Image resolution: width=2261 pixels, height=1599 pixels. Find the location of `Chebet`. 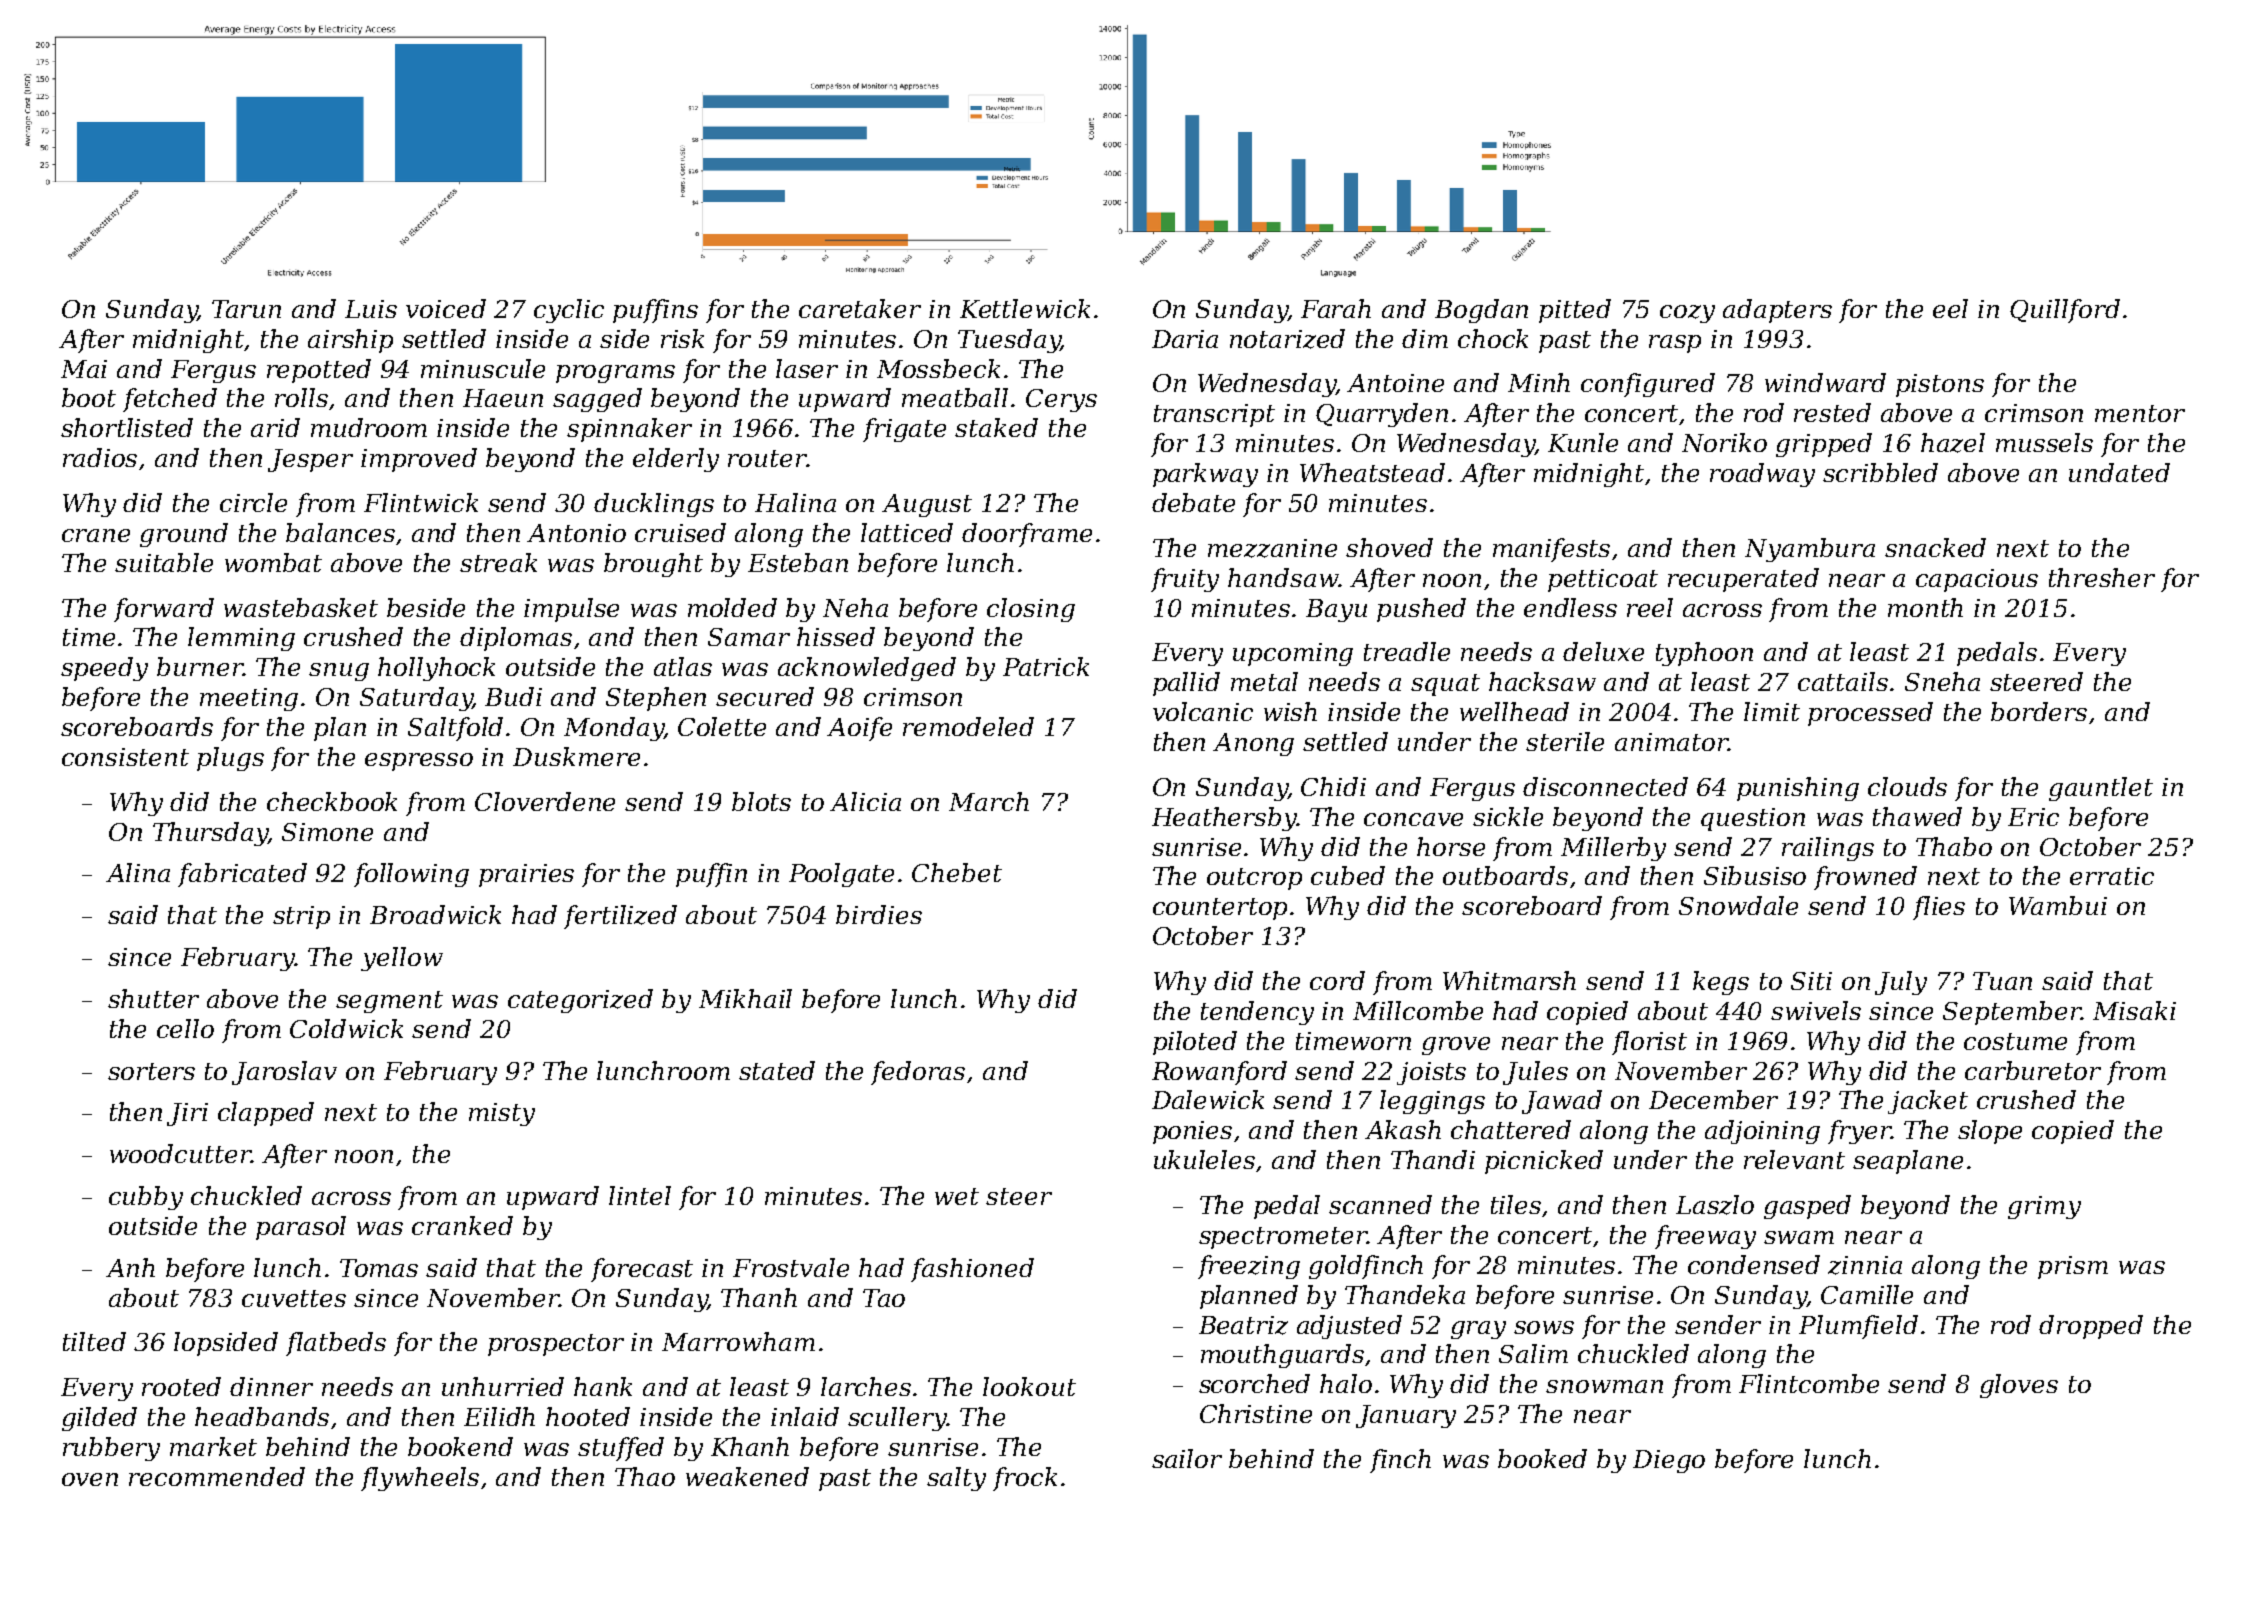

Chebet is located at coordinates (957, 872).
